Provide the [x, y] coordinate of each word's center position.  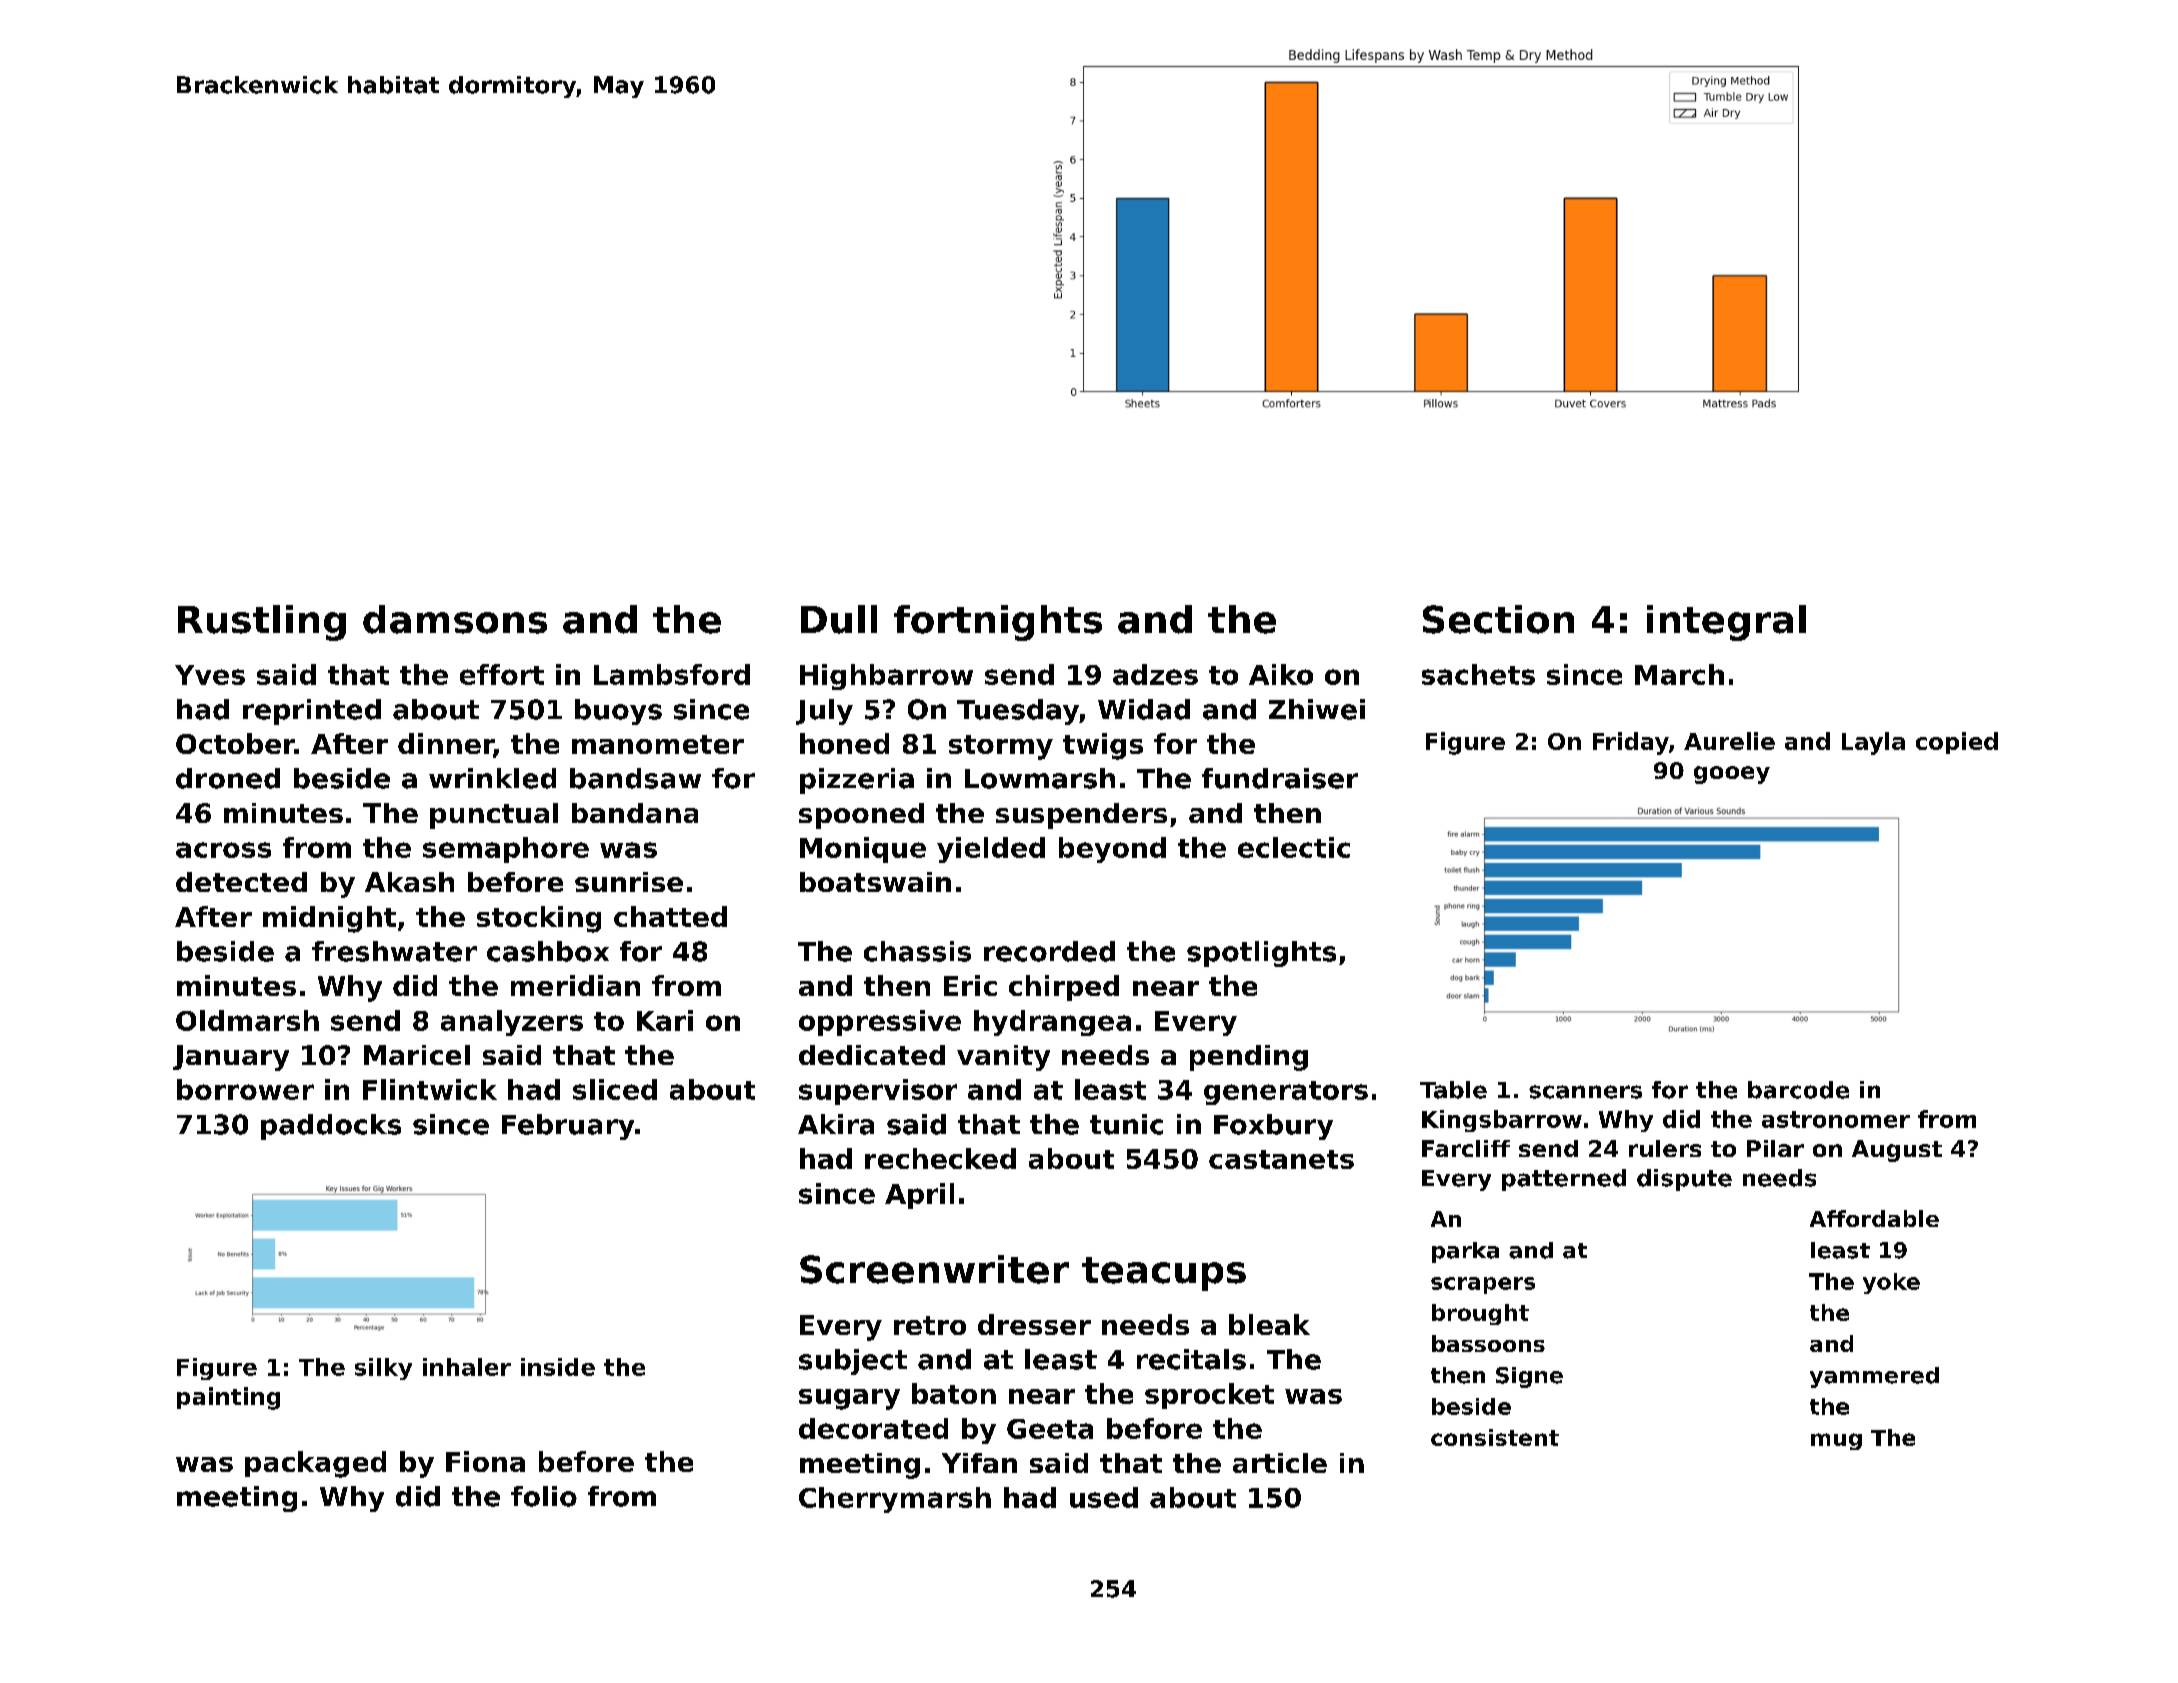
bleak [1269, 1324]
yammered [1874, 1377]
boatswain [875, 882]
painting [228, 1398]
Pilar [1775, 1148]
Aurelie [1729, 741]
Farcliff [1466, 1148]
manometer [658, 744]
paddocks [331, 1127]
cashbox [548, 951]
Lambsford [672, 674]
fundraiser [1280, 778]
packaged [315, 1464]
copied [1957, 743]
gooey [1732, 775]
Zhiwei [1317, 709]
